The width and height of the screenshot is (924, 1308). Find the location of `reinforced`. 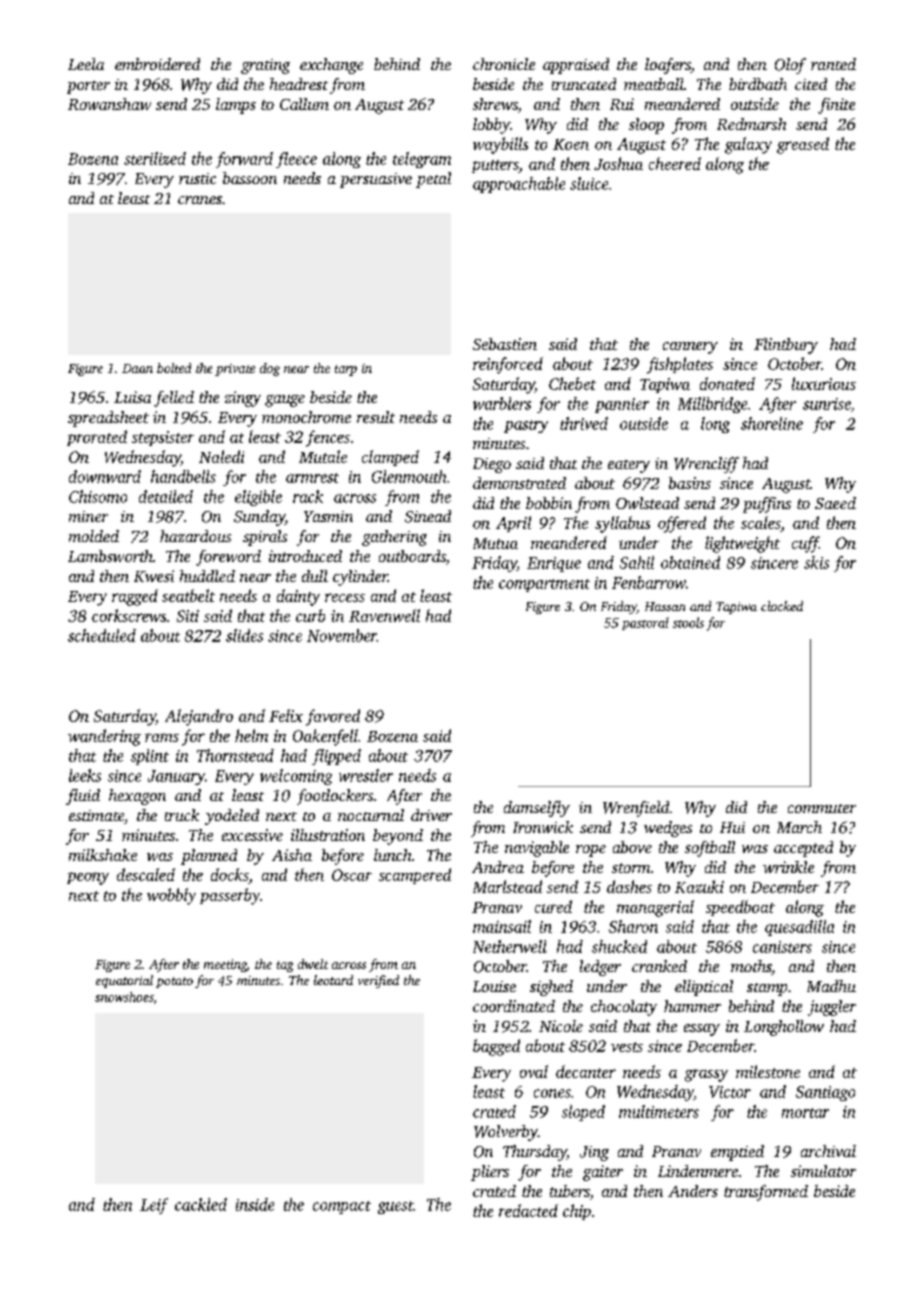

reinforced is located at coordinates (508, 365).
